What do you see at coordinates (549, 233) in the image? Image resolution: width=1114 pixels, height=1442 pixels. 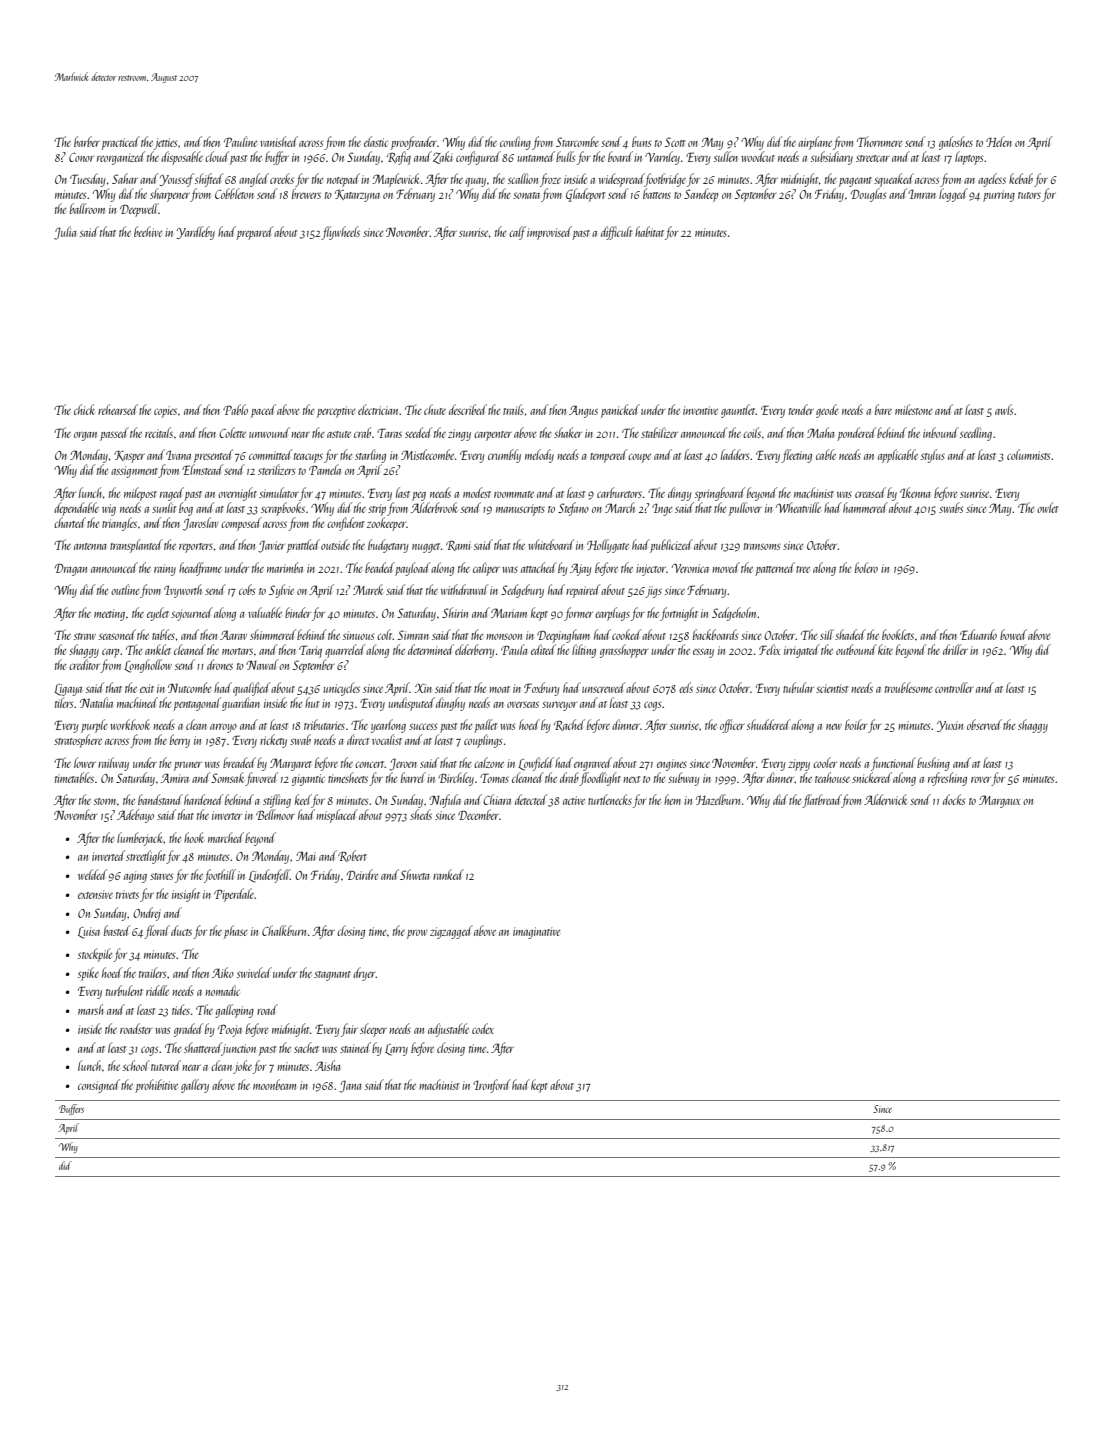 I see `improvised` at bounding box center [549, 233].
